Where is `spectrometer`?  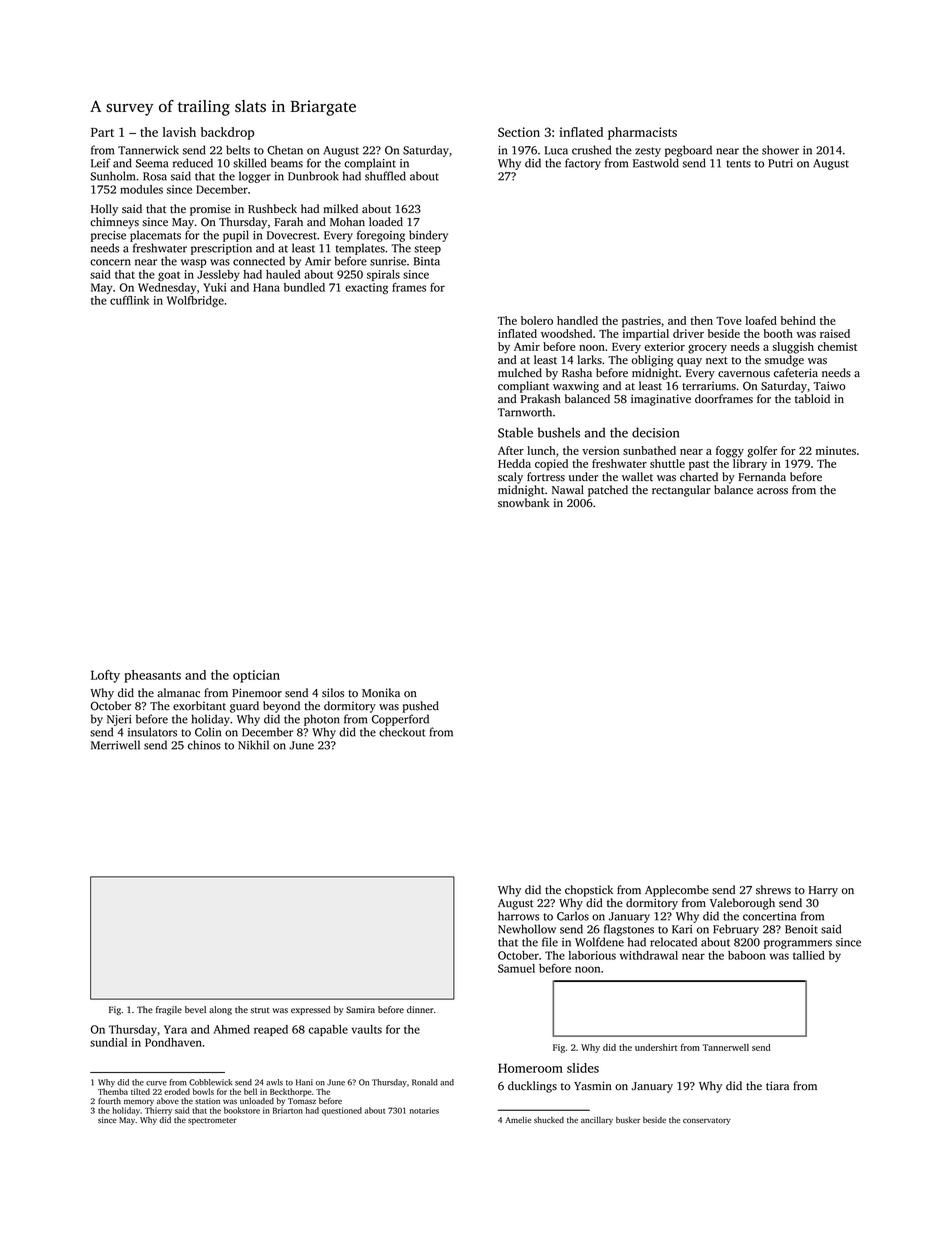
spectrometer is located at coordinates (212, 1121).
